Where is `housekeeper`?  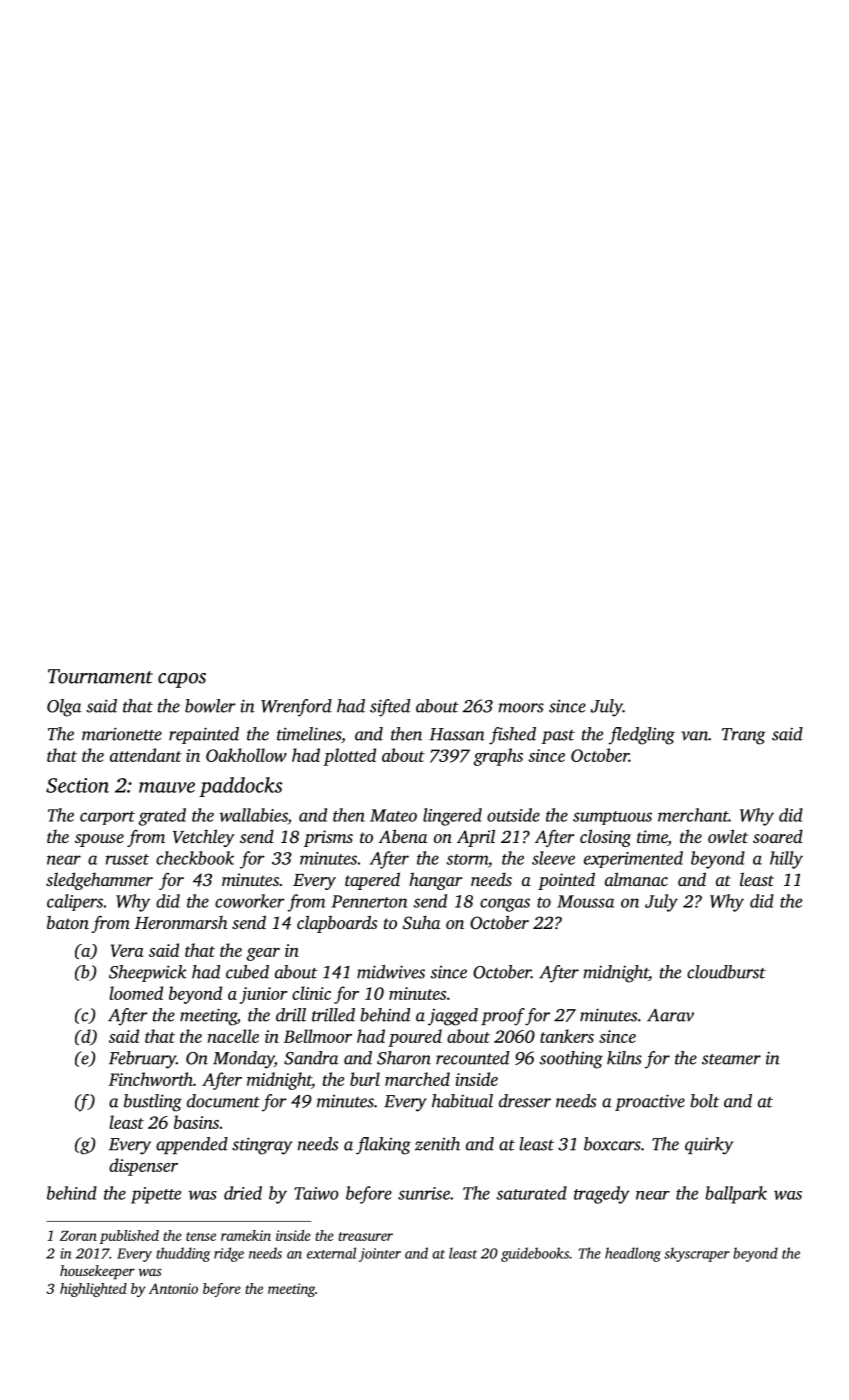
housekeeper is located at coordinates (97, 1272).
